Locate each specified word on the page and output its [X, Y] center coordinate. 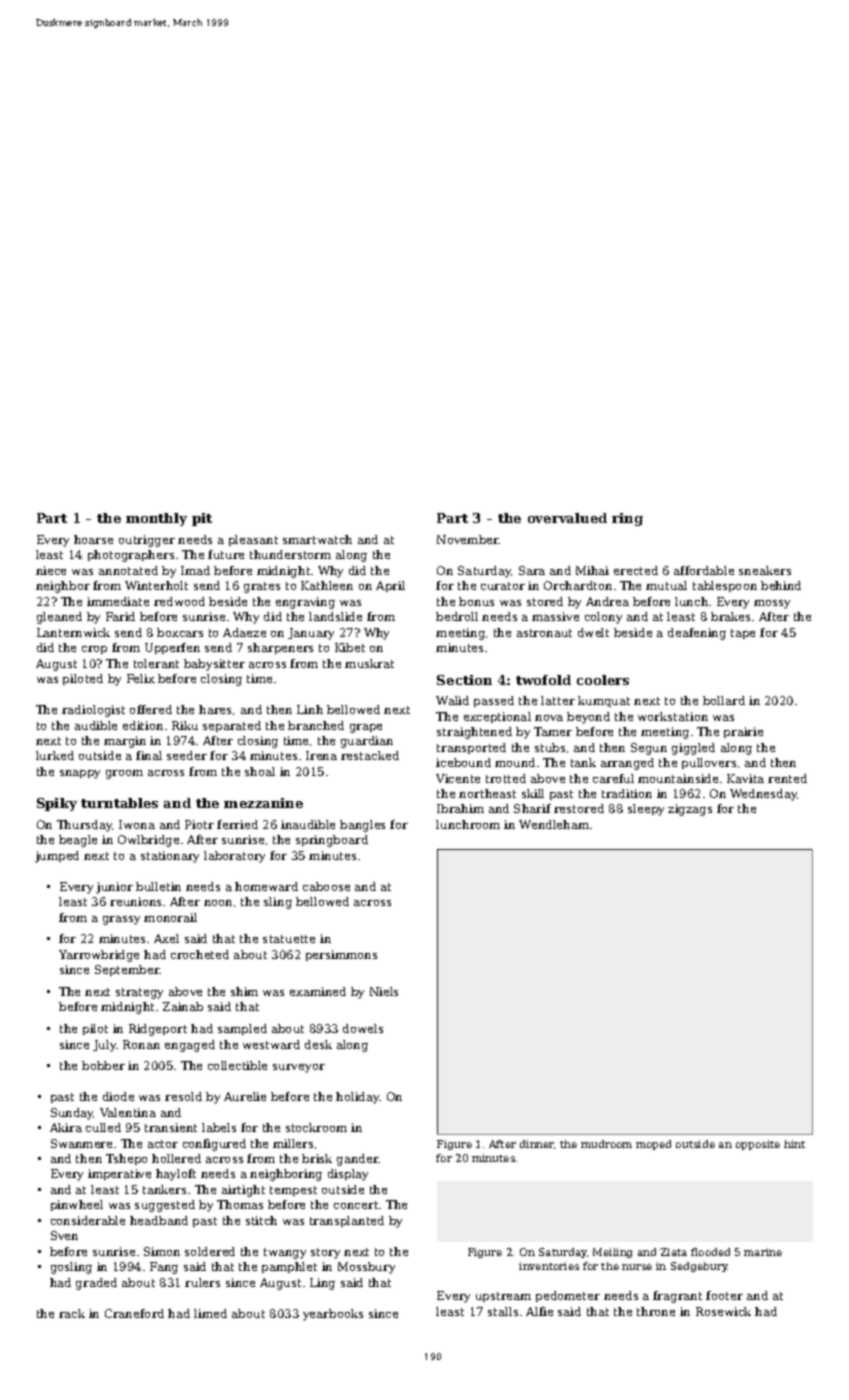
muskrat [369, 663]
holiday [358, 1098]
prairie [743, 732]
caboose [326, 886]
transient [171, 1127]
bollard [724, 700]
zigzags [690, 810]
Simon [162, 1251]
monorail [170, 917]
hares [215, 709]
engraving [305, 603]
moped [653, 1145]
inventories [549, 1266]
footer [724, 1295]
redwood [179, 601]
